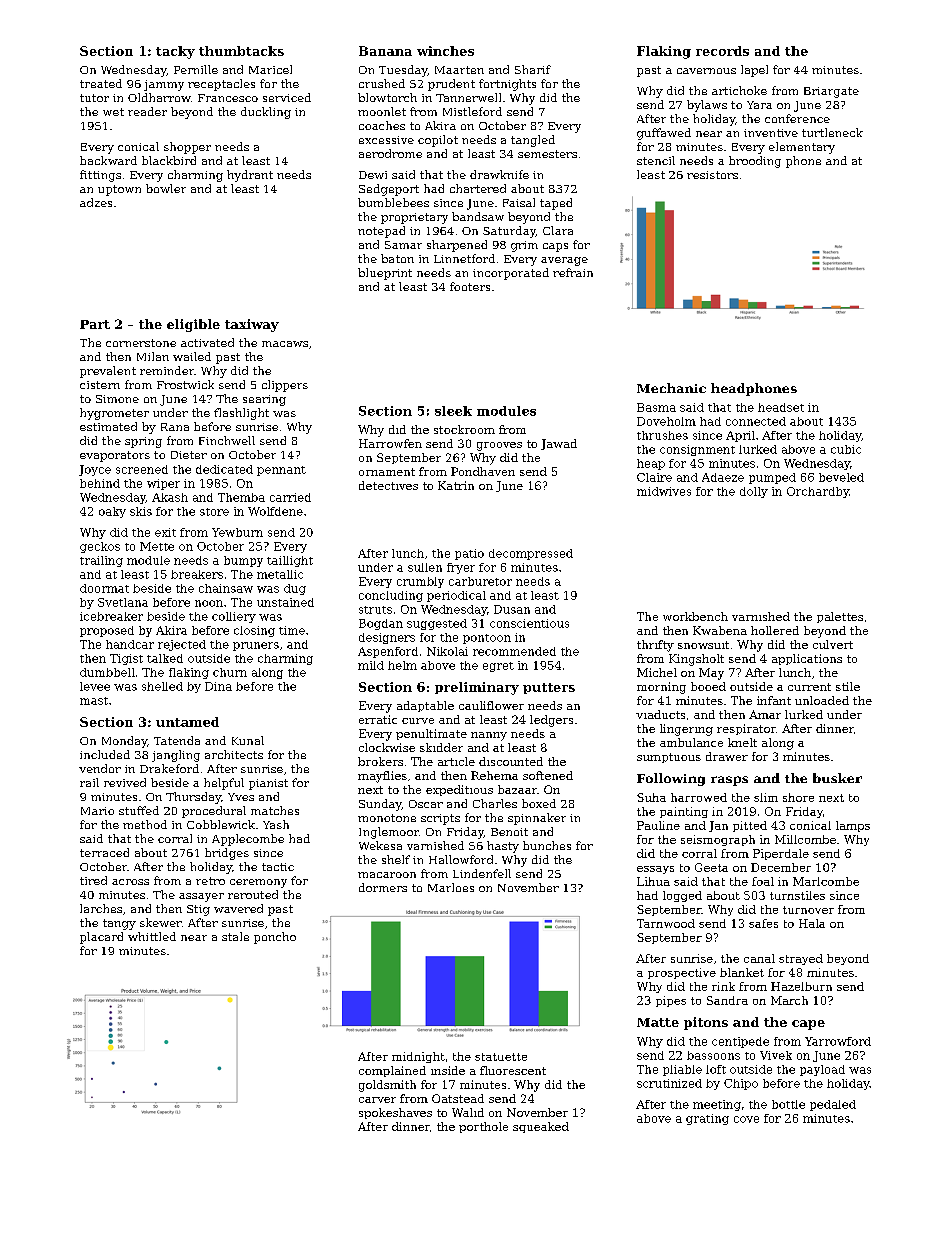 This screenshot has width=952, height=1233. Describe the element at coordinates (395, 1113) in the screenshot. I see `spokeshaves` at that location.
